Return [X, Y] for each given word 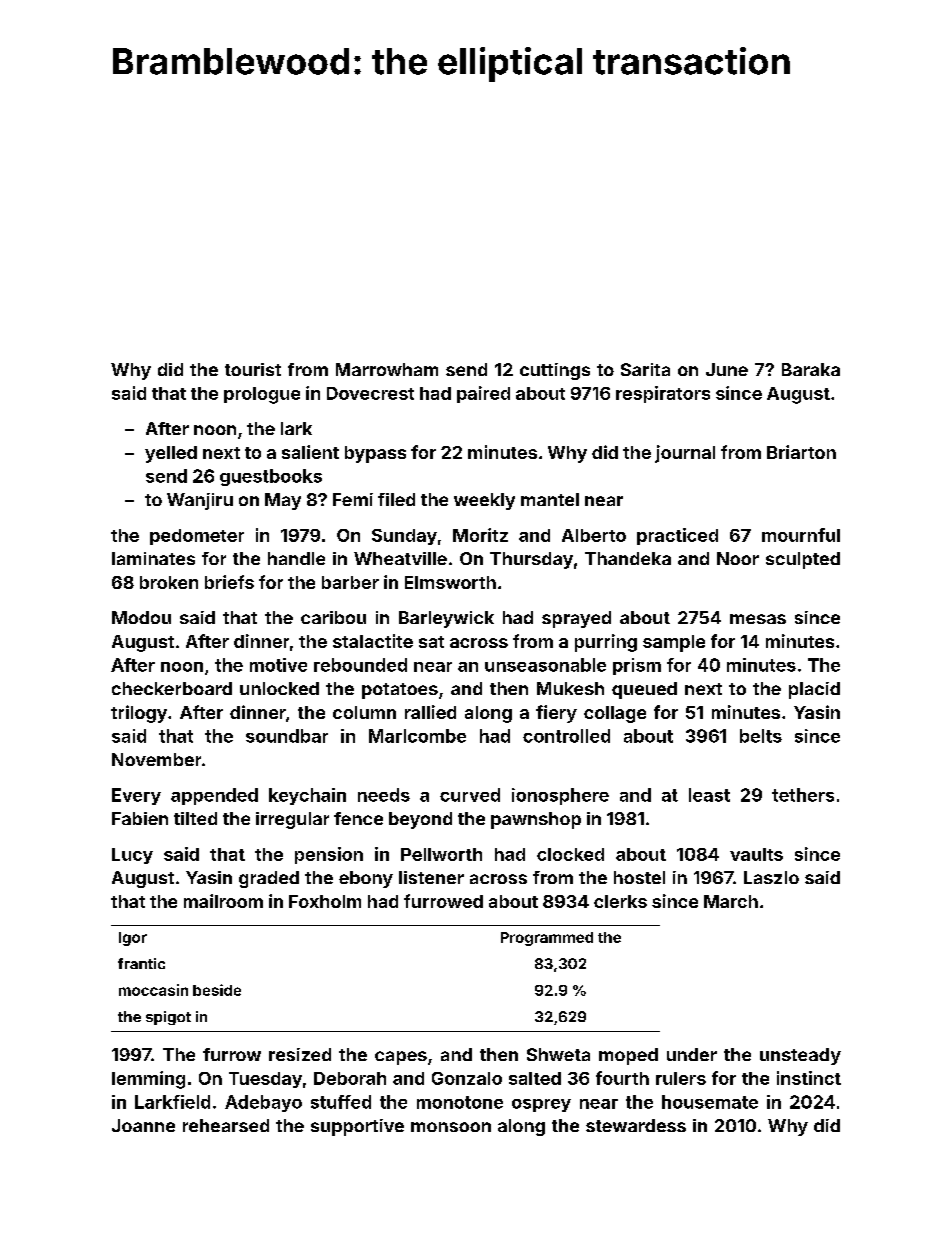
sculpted [803, 560]
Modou [141, 617]
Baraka [811, 369]
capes [401, 1058]
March [731, 901]
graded [269, 879]
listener [431, 877]
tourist [253, 369]
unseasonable [545, 665]
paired [483, 394]
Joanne [143, 1125]
